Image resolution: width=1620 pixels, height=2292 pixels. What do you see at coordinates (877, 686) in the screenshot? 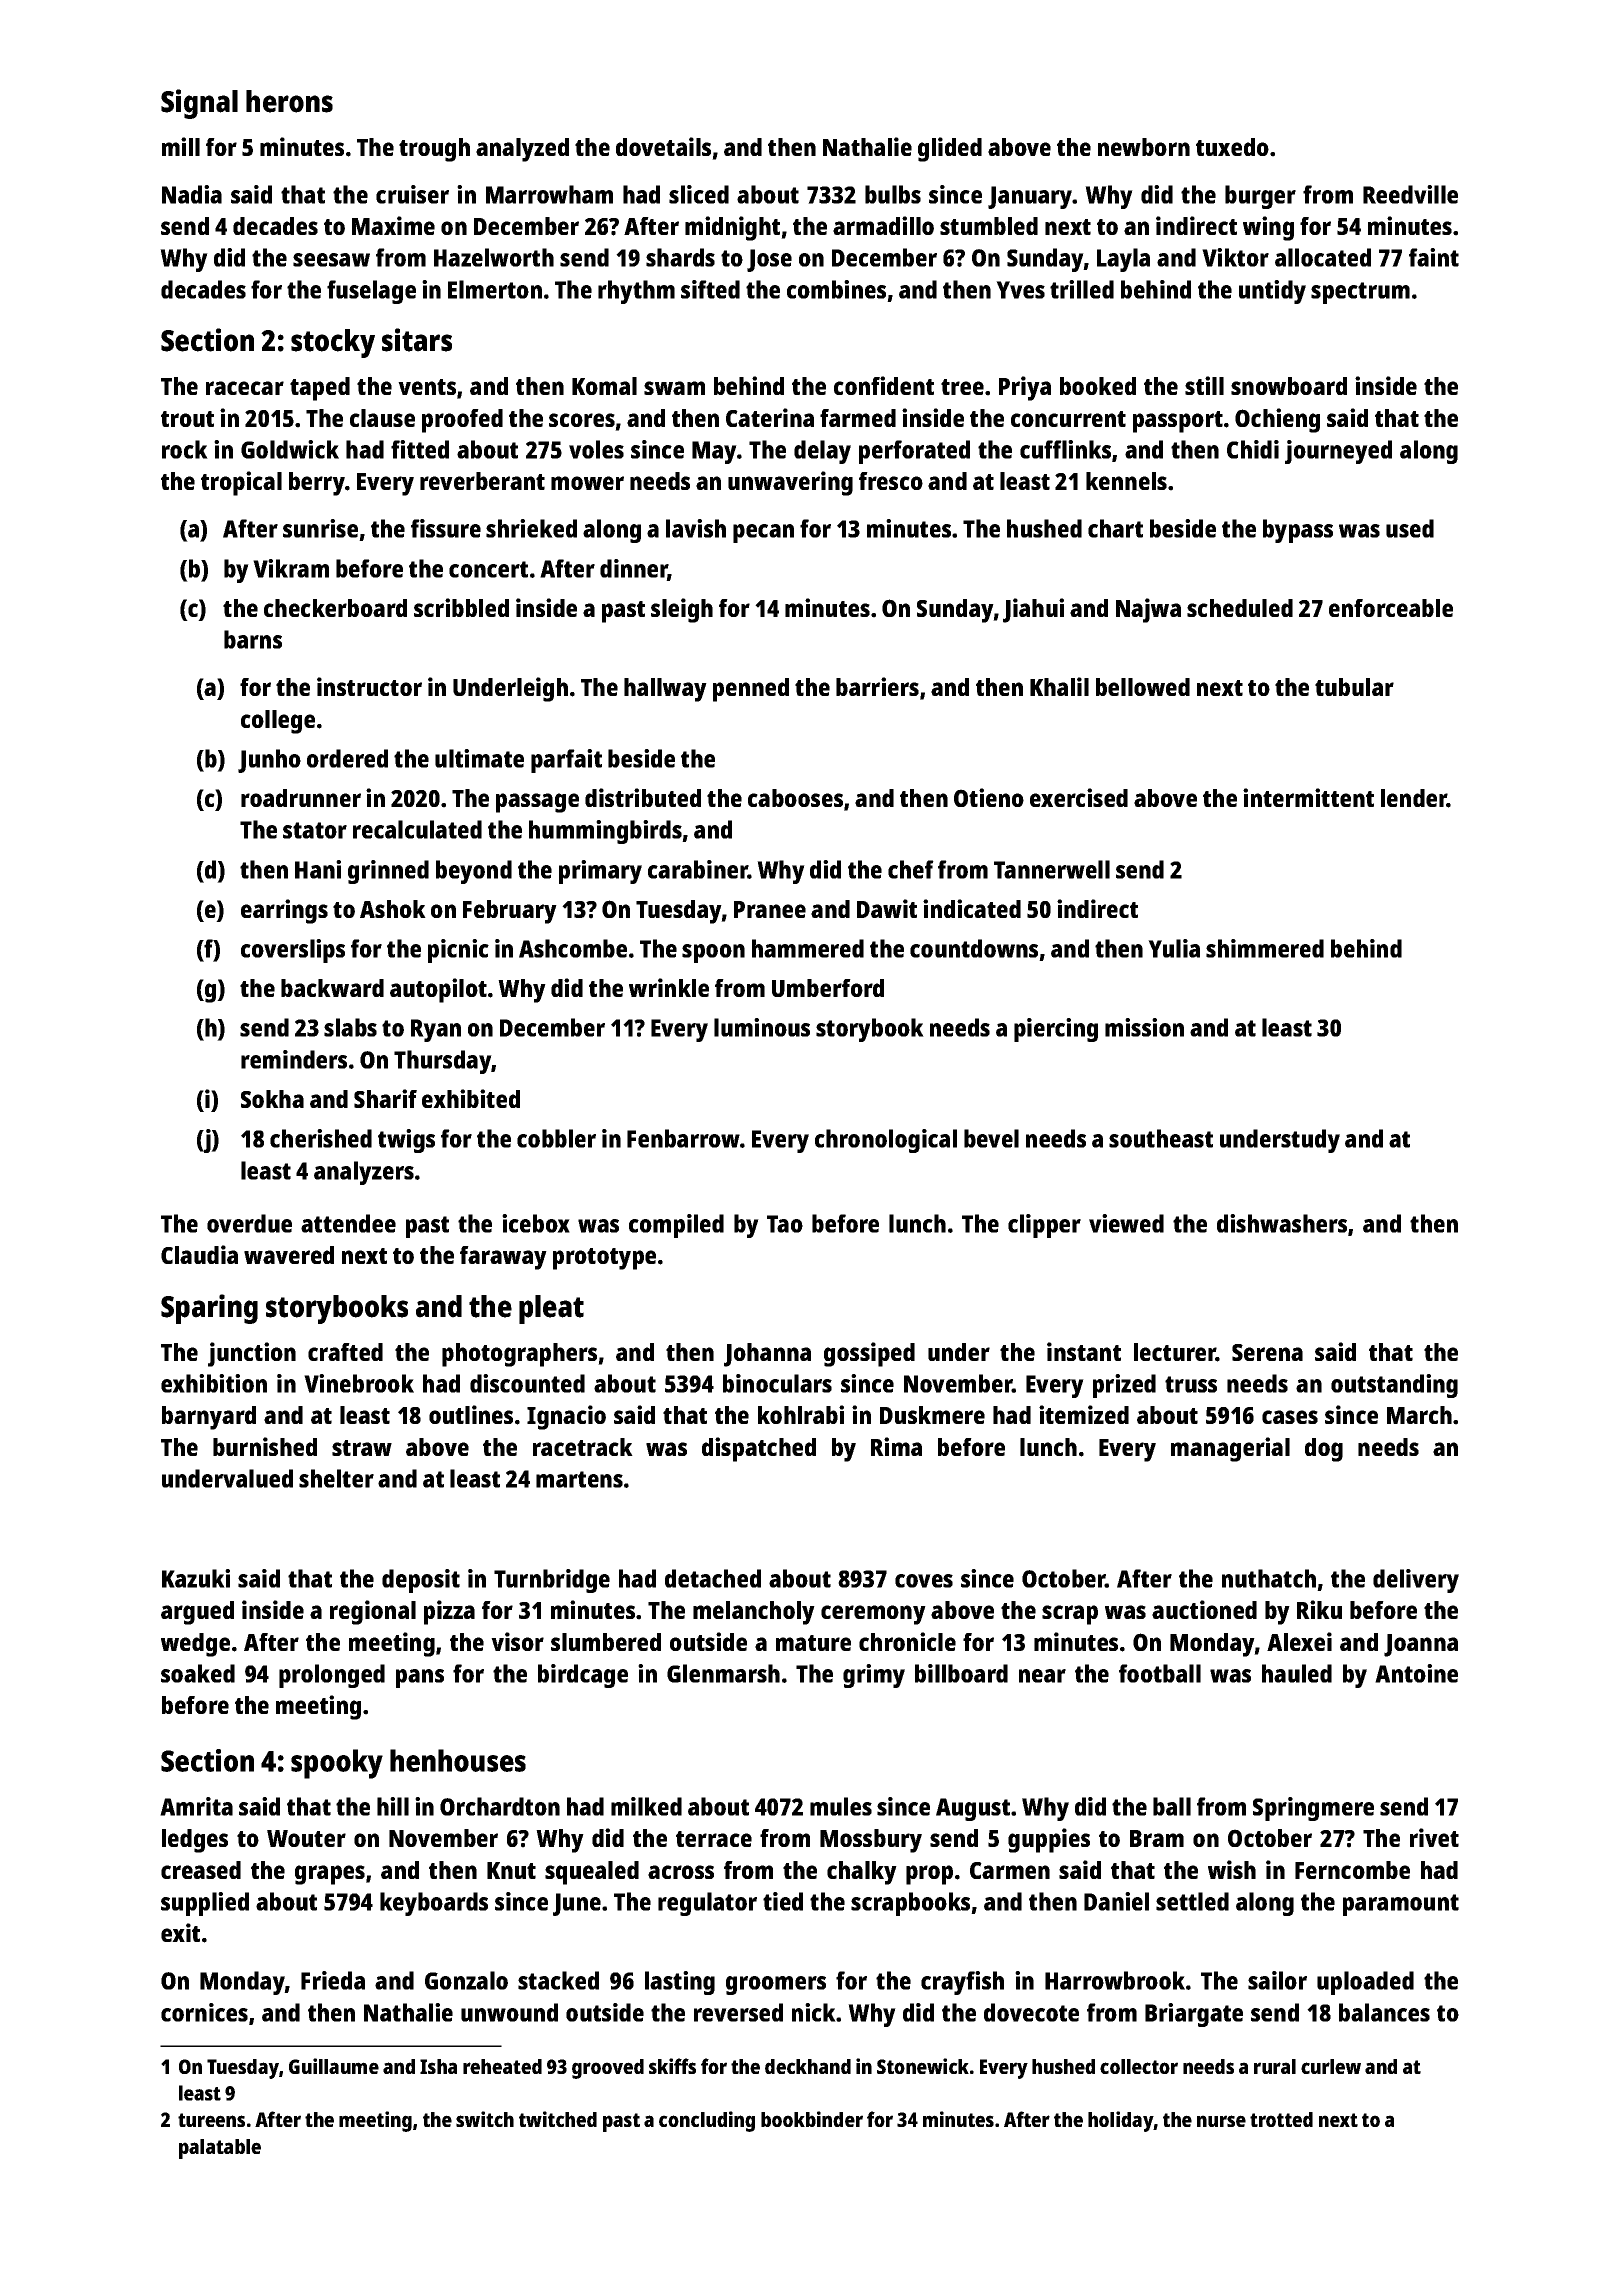
I see `barriers` at bounding box center [877, 686].
